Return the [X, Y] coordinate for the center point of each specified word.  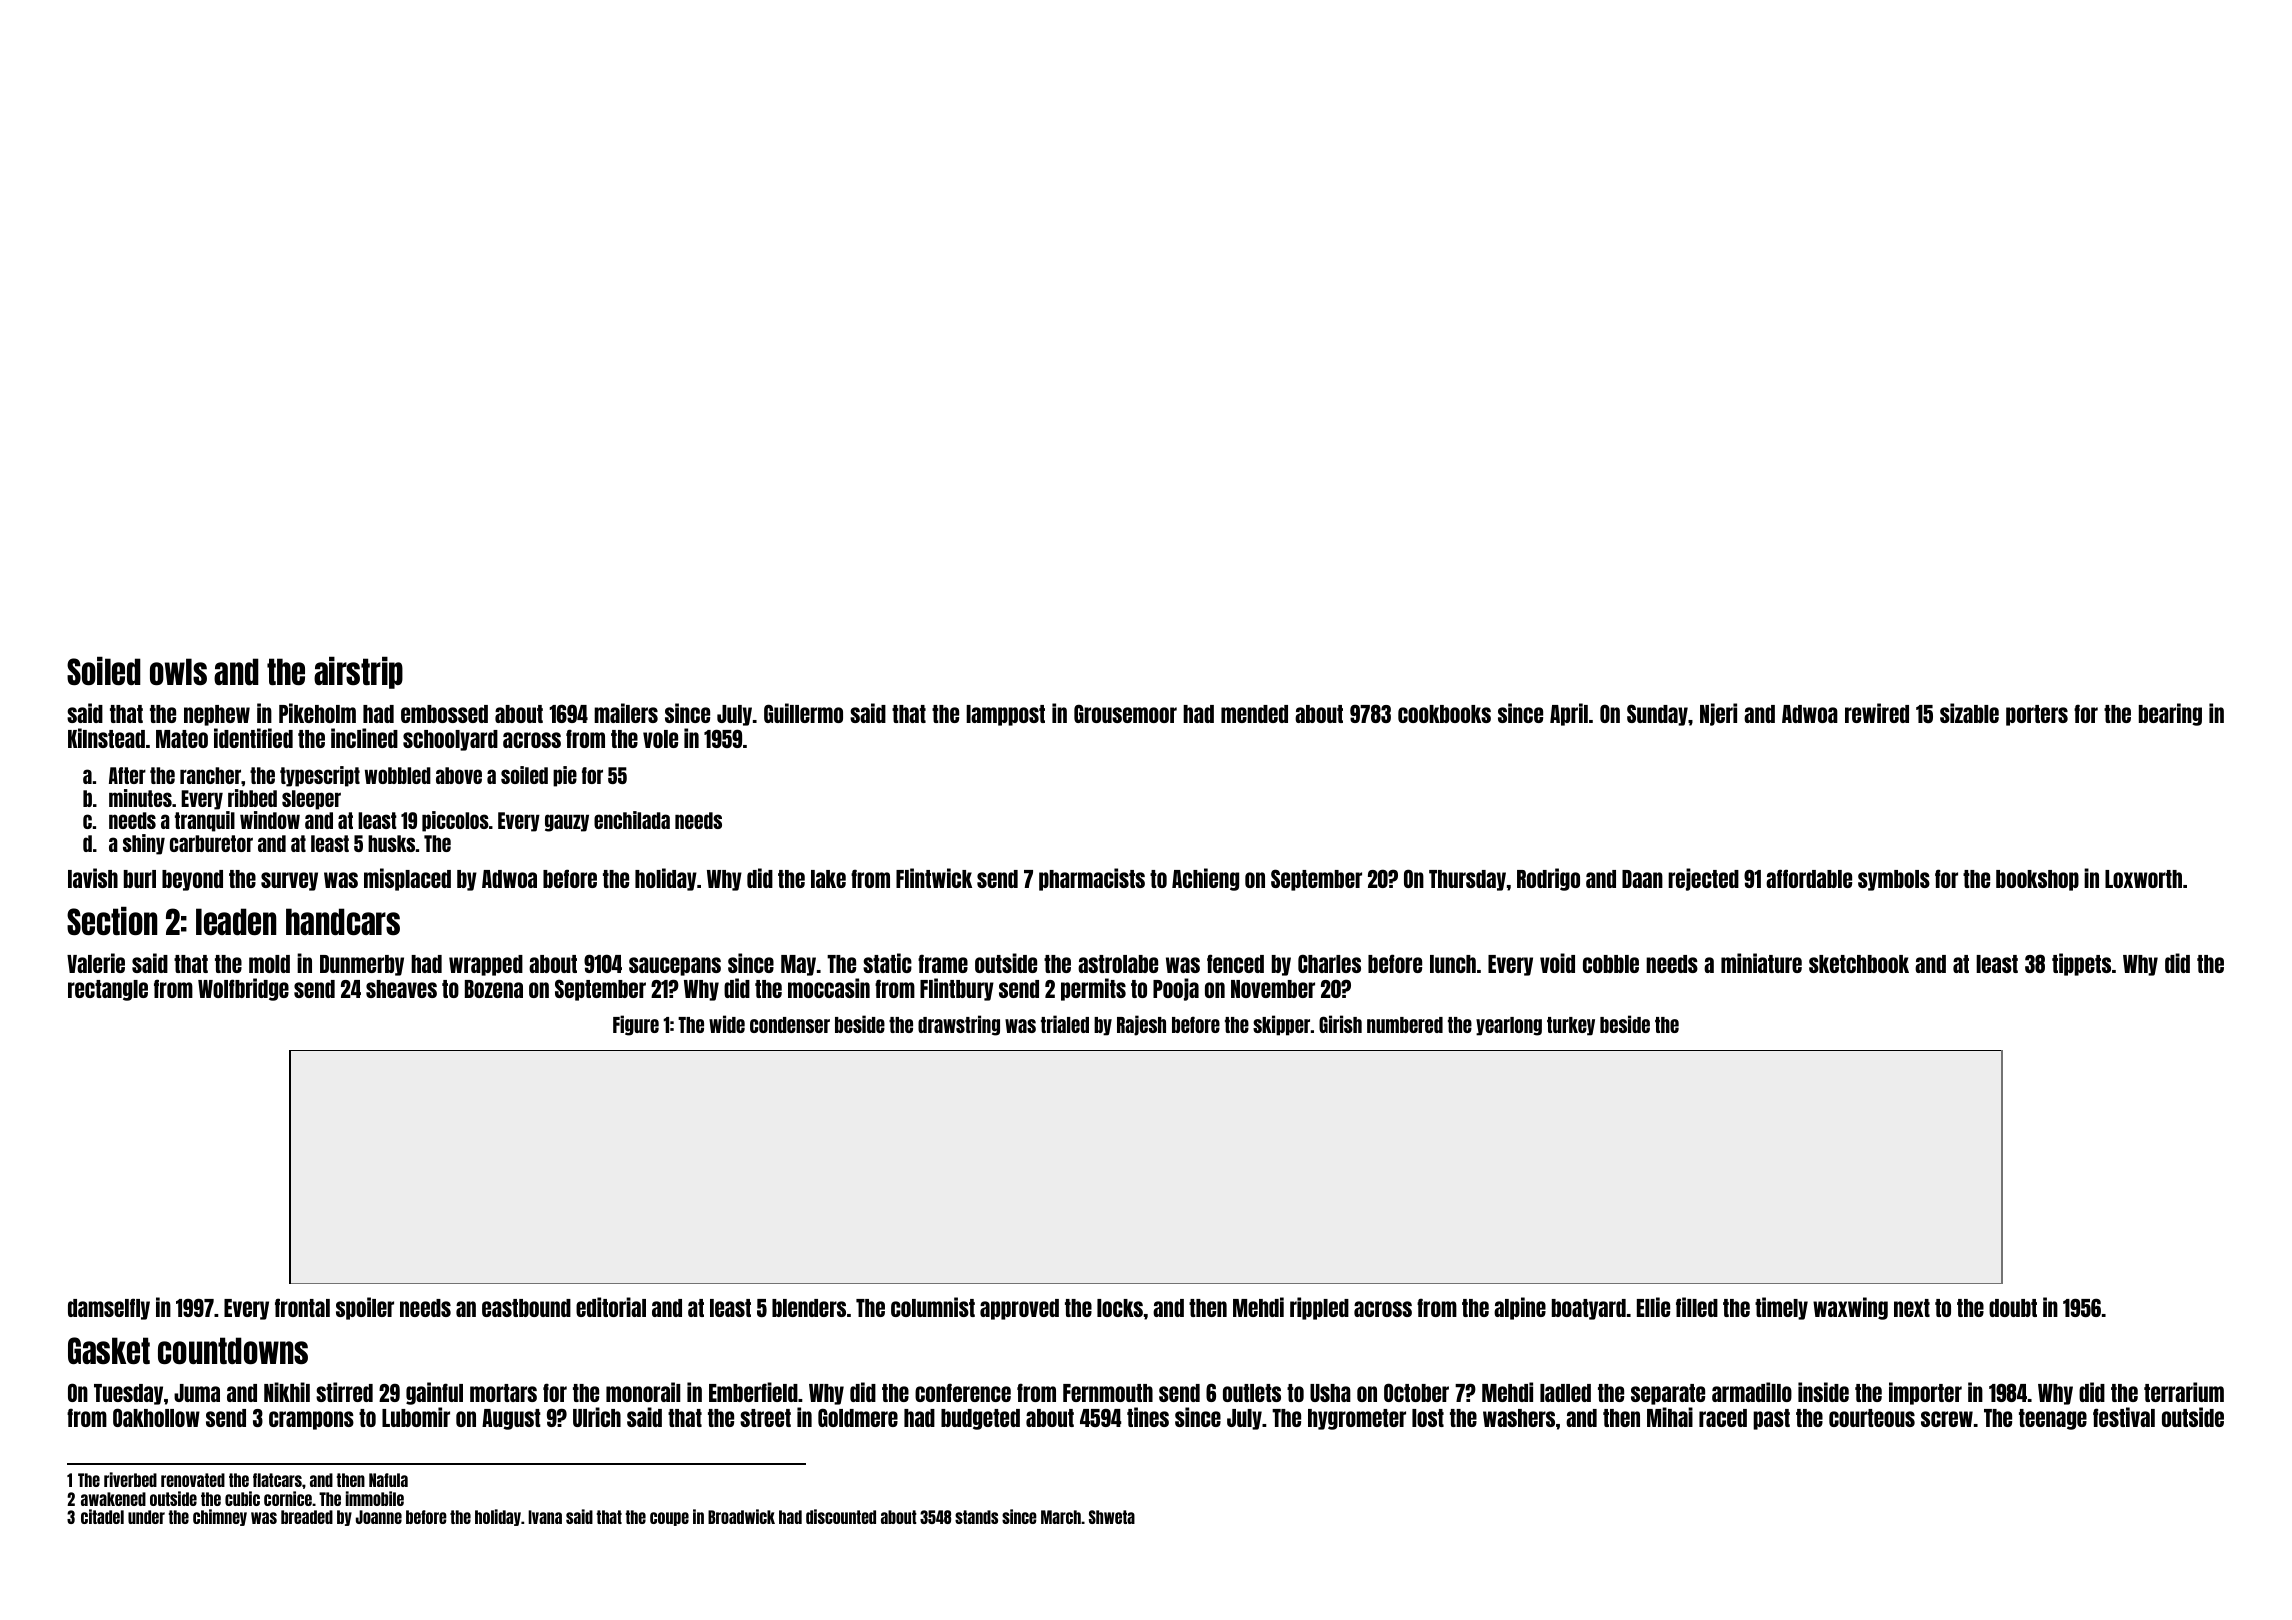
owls [178, 671]
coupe [669, 1519]
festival [2124, 1417]
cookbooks [1444, 714]
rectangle [108, 990]
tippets [2081, 964]
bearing [2170, 714]
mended [1254, 714]
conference [963, 1392]
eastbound [526, 1308]
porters [2037, 715]
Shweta [1112, 1517]
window [270, 820]
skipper [1281, 1025]
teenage [2053, 1419]
